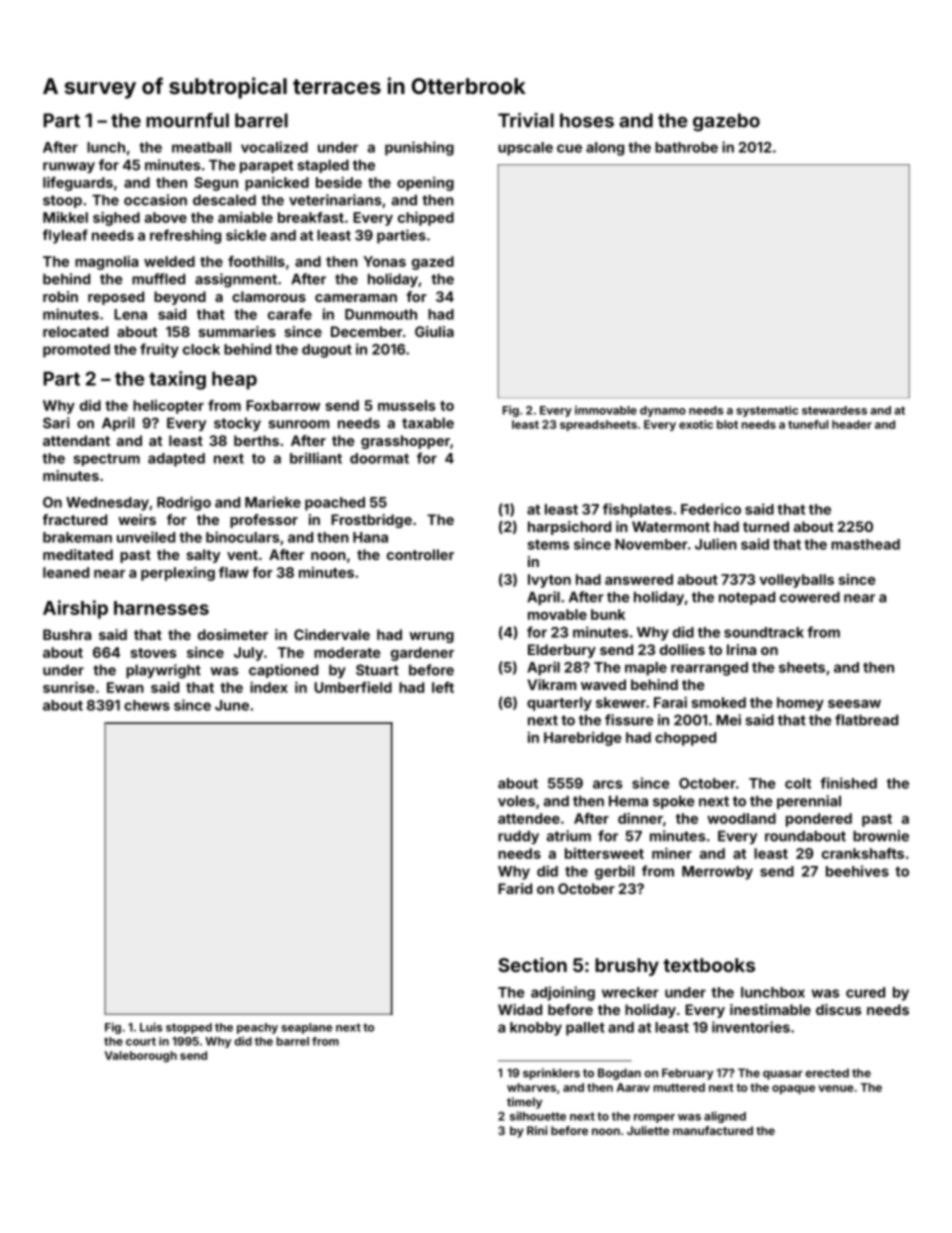 Image resolution: width=952 pixels, height=1233 pixels. Describe the element at coordinates (726, 122) in the screenshot. I see `gazebo` at that location.
